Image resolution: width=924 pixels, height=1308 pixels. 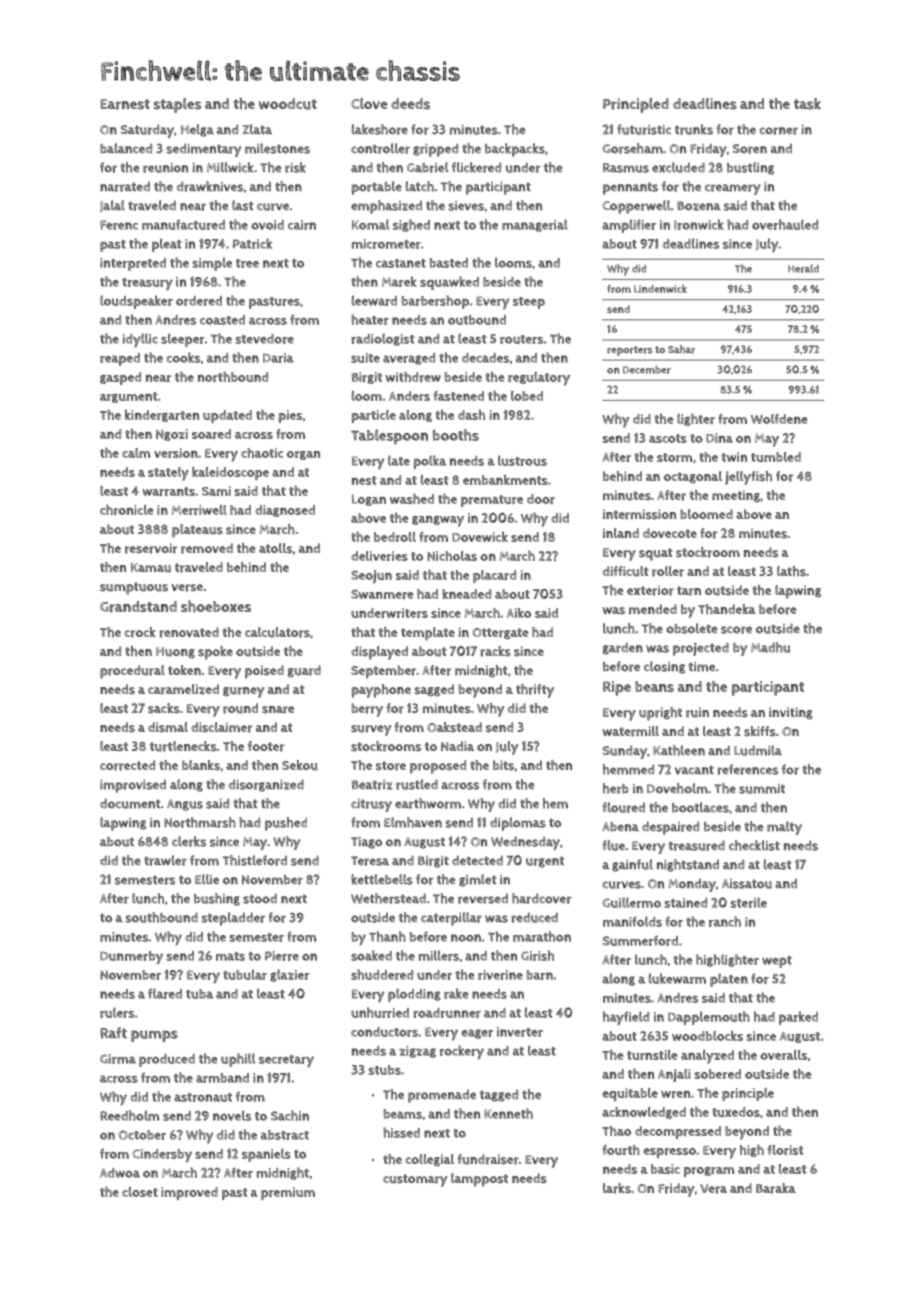 I want to click on florist, so click(x=786, y=1150).
